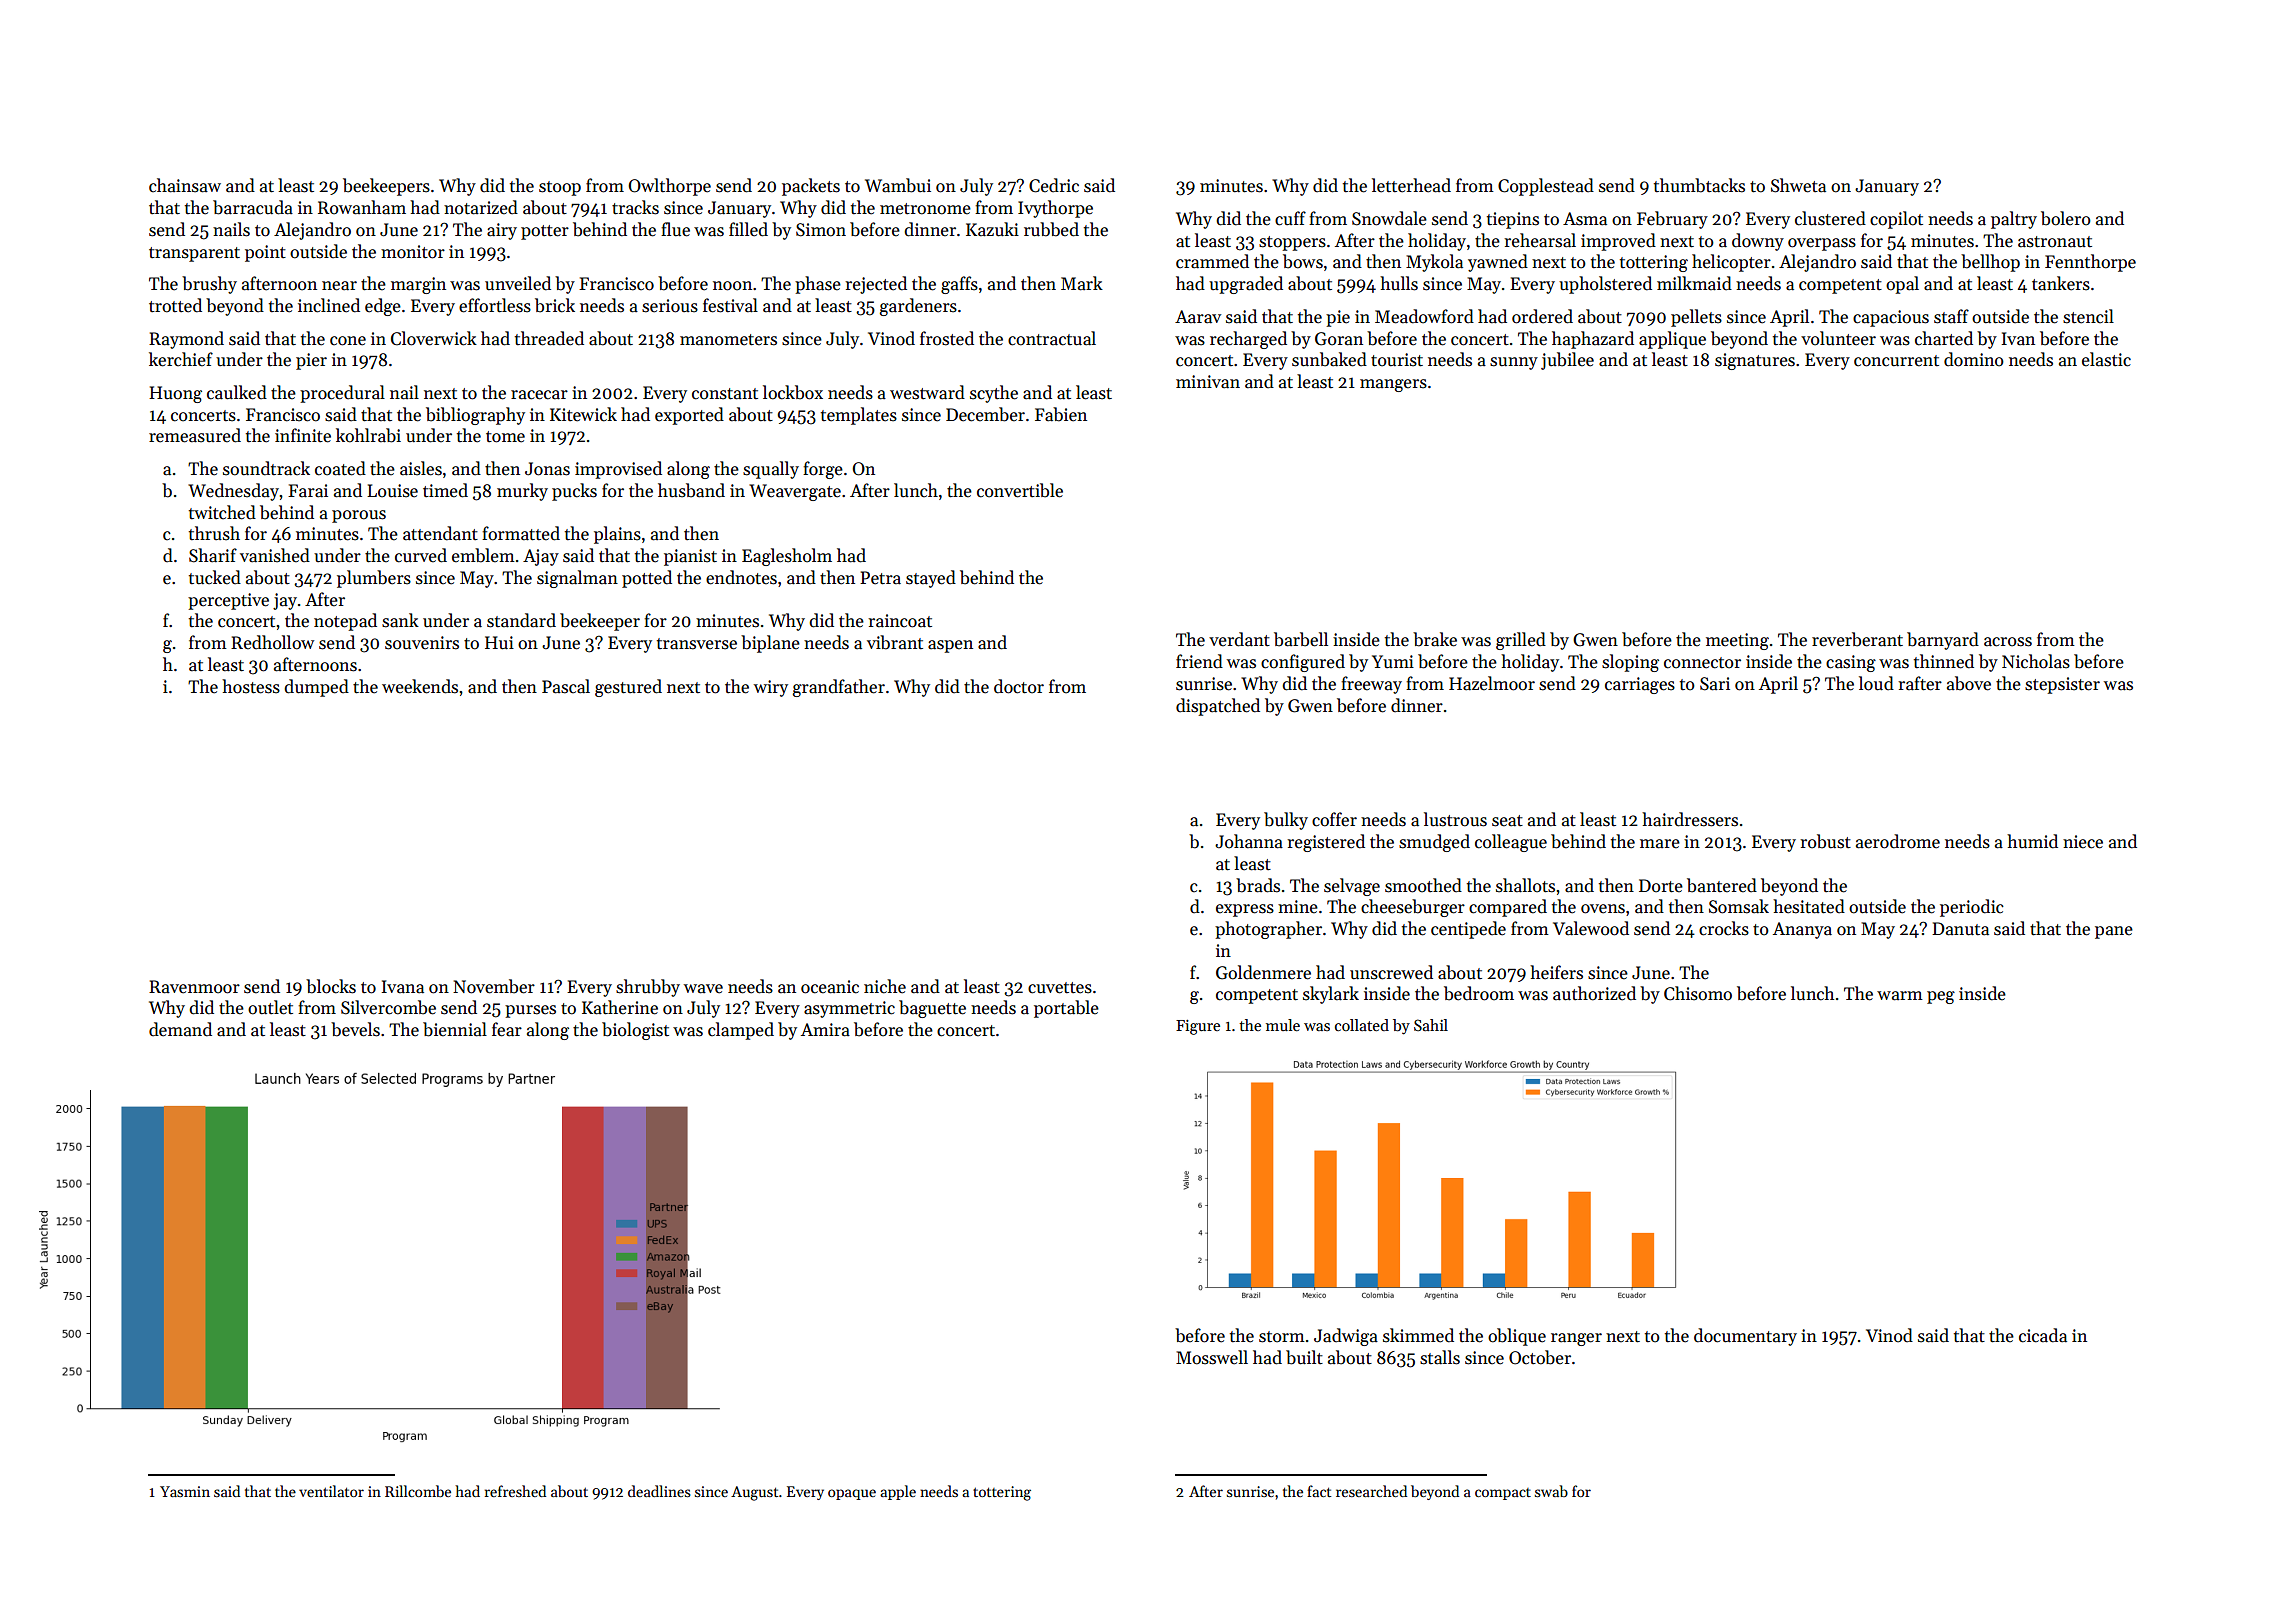  What do you see at coordinates (1698, 993) in the screenshot?
I see `Chisomo` at bounding box center [1698, 993].
